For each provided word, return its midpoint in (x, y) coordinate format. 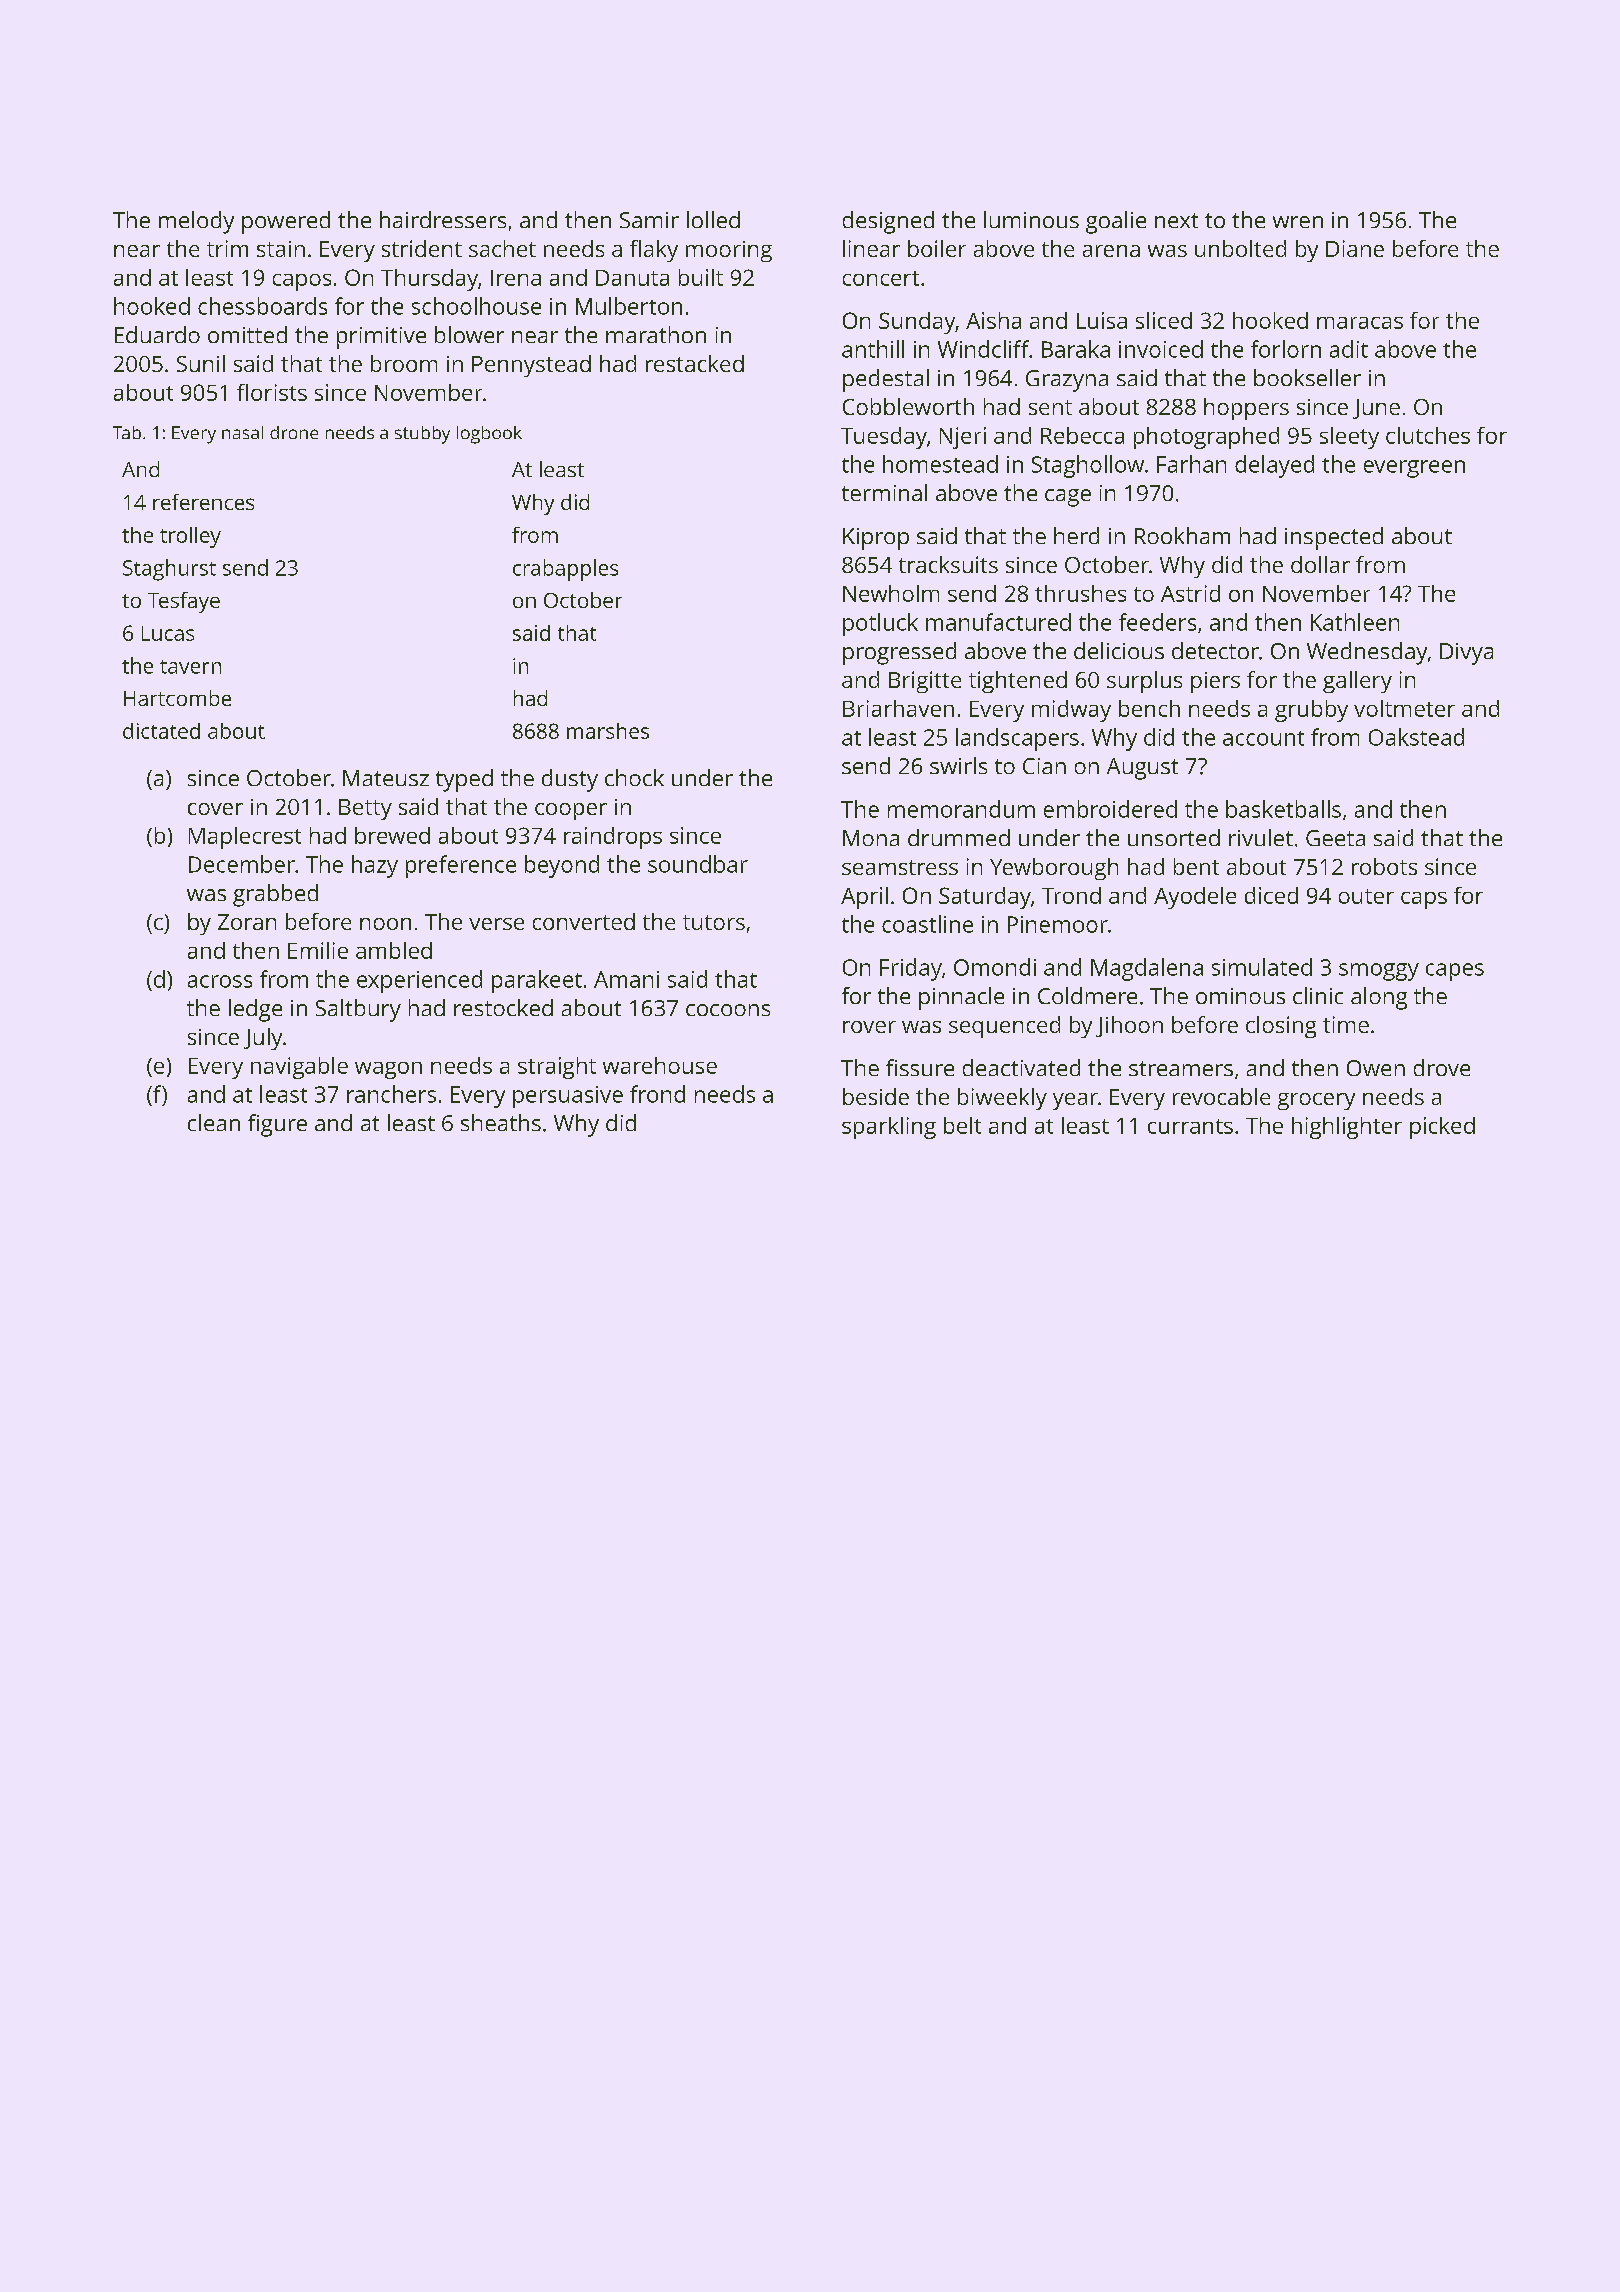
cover (215, 809)
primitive (381, 338)
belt (962, 1125)
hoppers (1246, 409)
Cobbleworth (908, 406)
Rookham (1182, 535)
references (203, 502)
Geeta (1335, 838)
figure (277, 1125)
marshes (608, 731)
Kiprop (876, 539)
